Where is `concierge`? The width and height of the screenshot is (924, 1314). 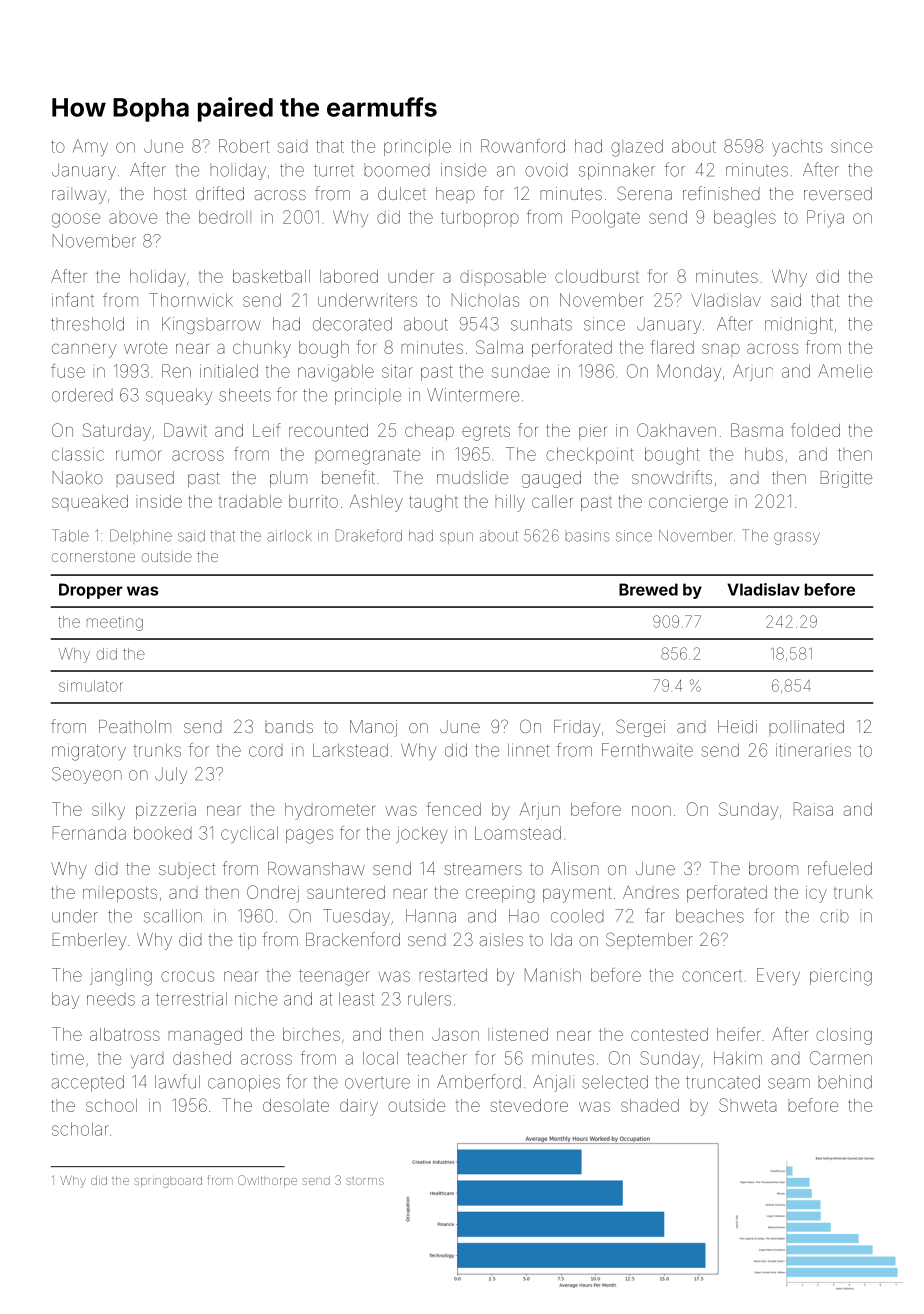
concierge is located at coordinates (688, 503).
